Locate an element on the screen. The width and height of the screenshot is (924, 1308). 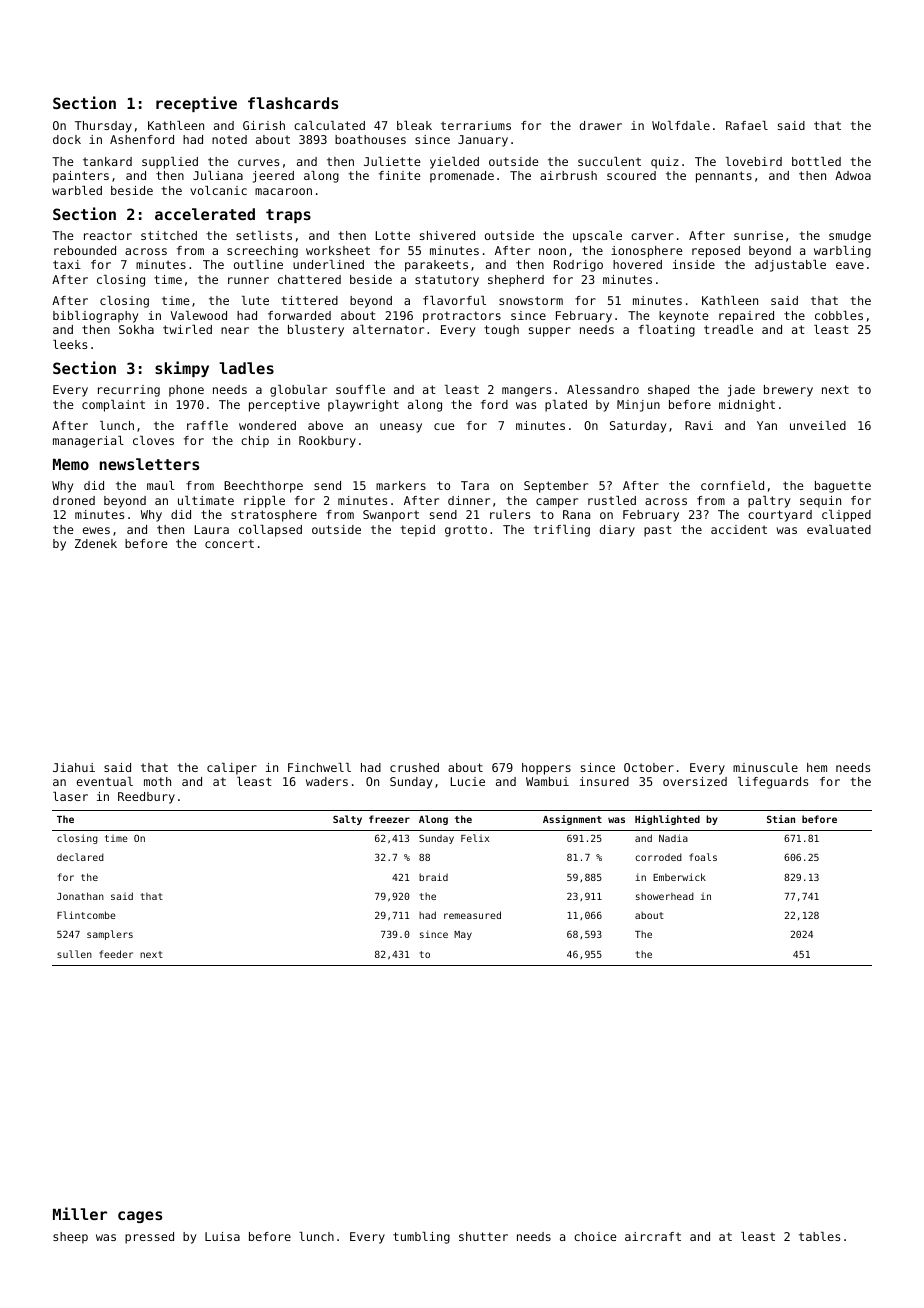
Felix is located at coordinates (475, 838).
